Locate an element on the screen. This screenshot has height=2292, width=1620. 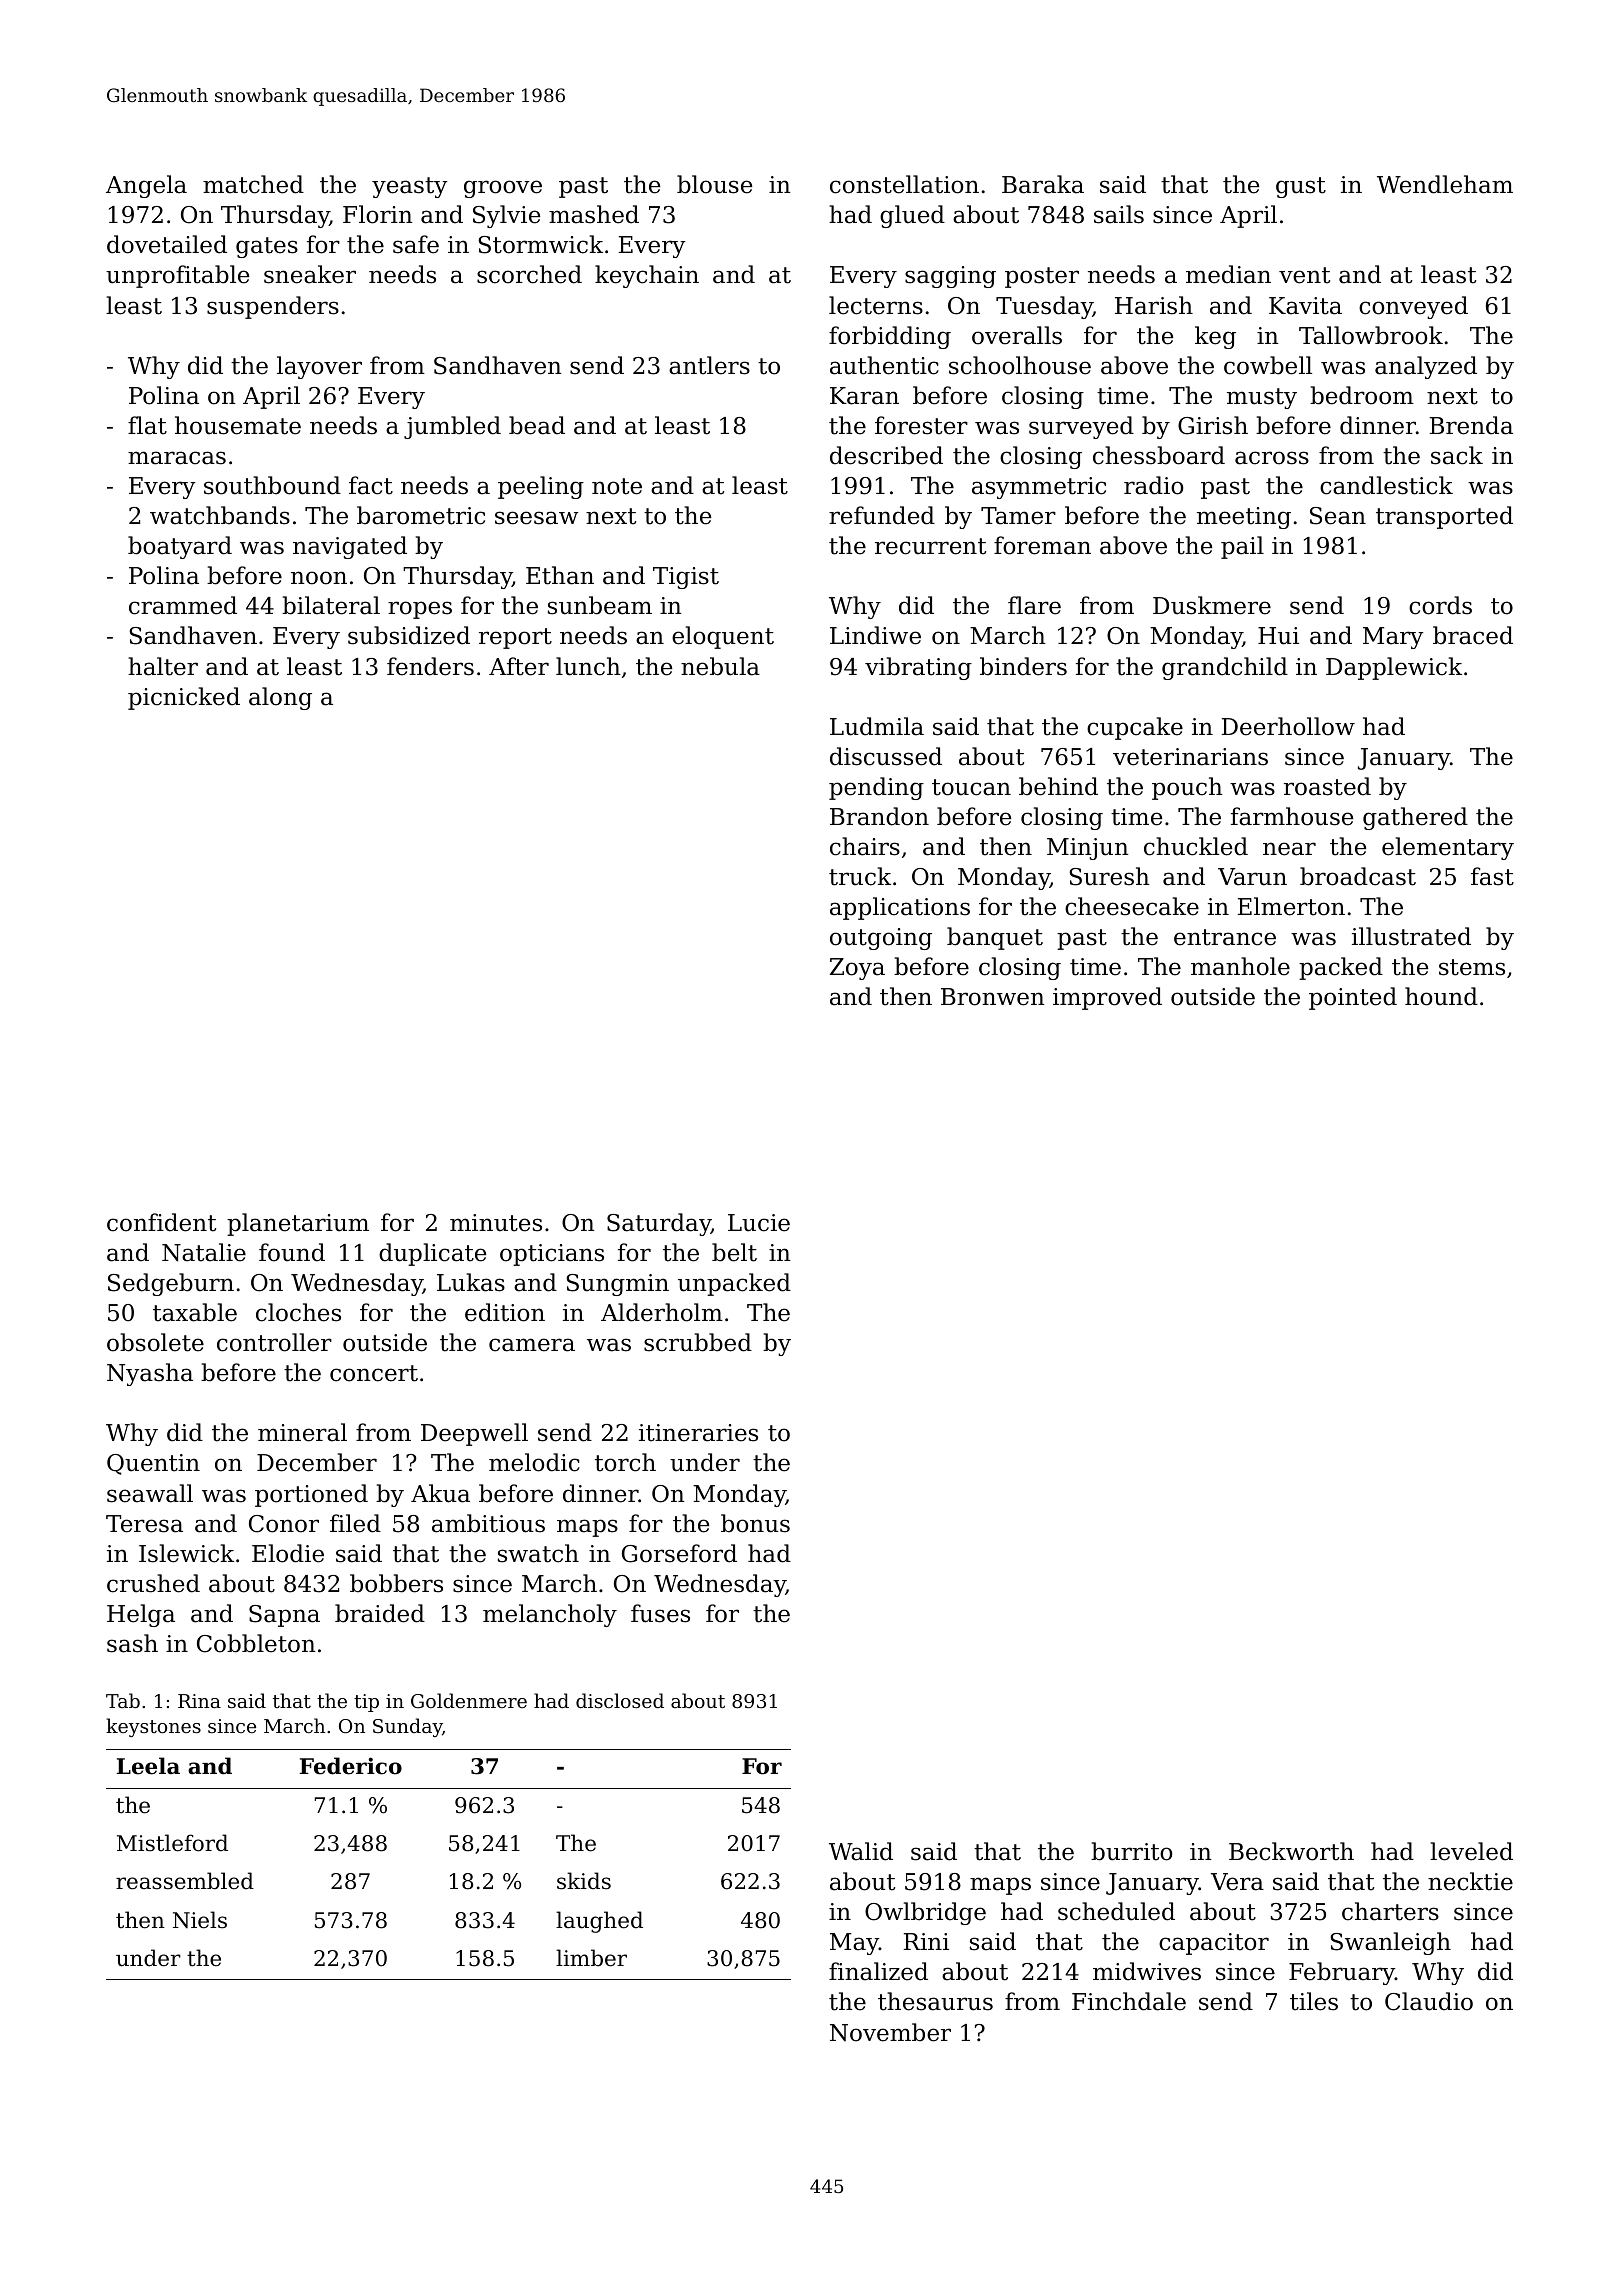
constellation is located at coordinates (904, 184).
